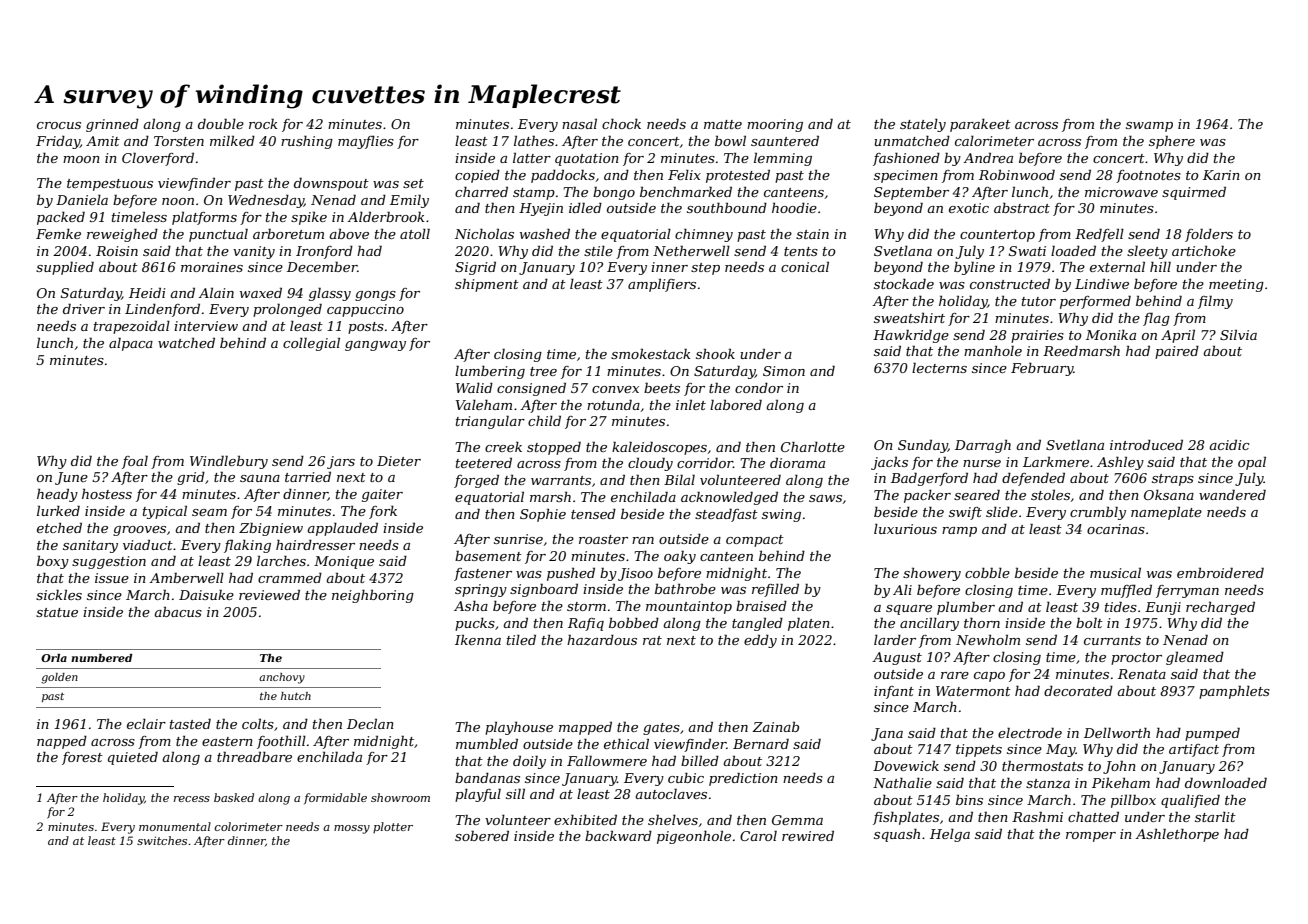 The width and height of the image is (1308, 924). Describe the element at coordinates (723, 124) in the image. I see `matte` at that location.
